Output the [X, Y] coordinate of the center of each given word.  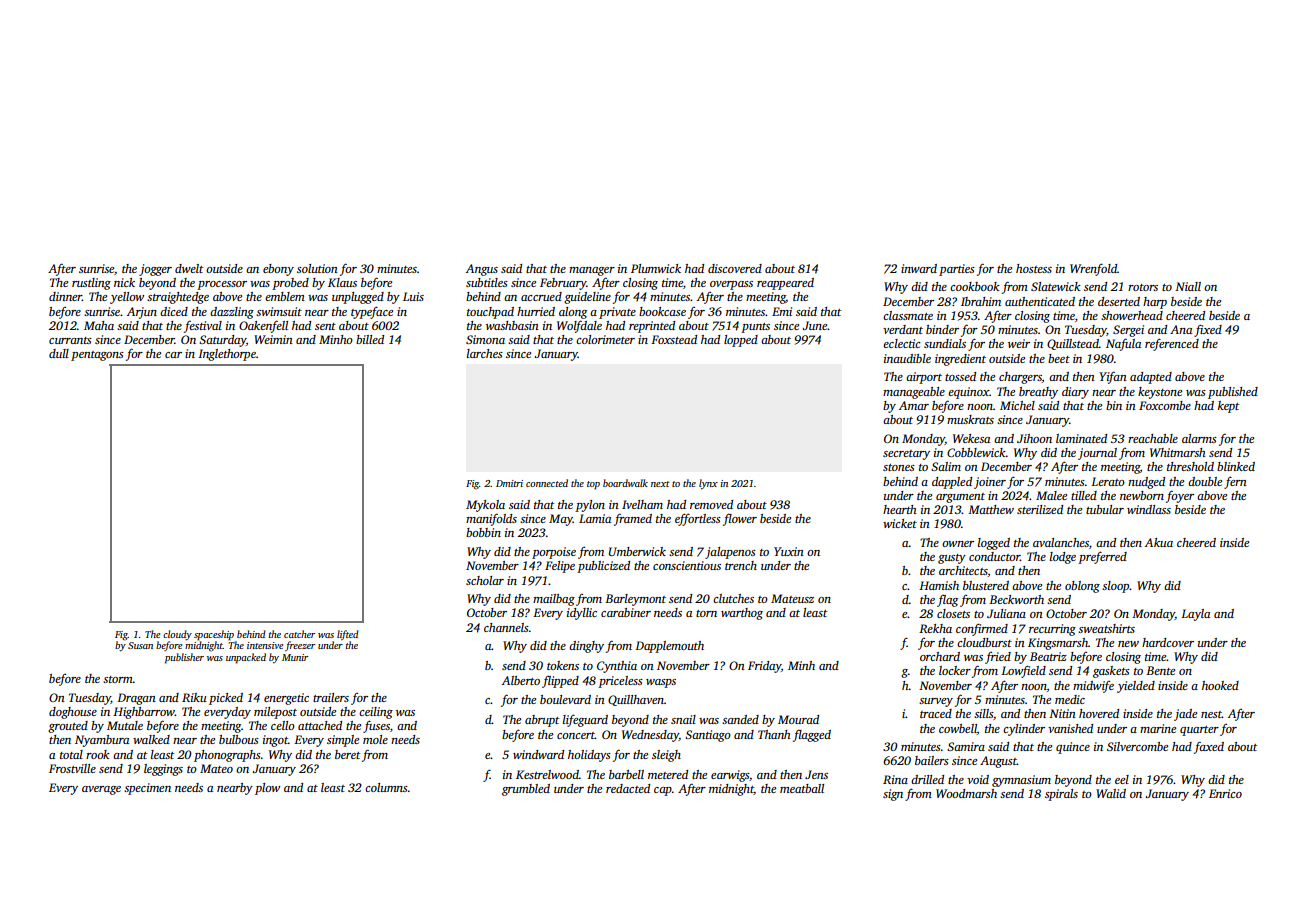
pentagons [97, 356]
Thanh [774, 734]
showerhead [1132, 315]
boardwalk [625, 483]
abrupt [542, 721]
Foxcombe [1165, 405]
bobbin [483, 532]
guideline [587, 298]
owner [958, 544]
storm [118, 679]
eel [1122, 779]
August [998, 762]
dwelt [189, 268]
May [561, 520]
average [101, 790]
